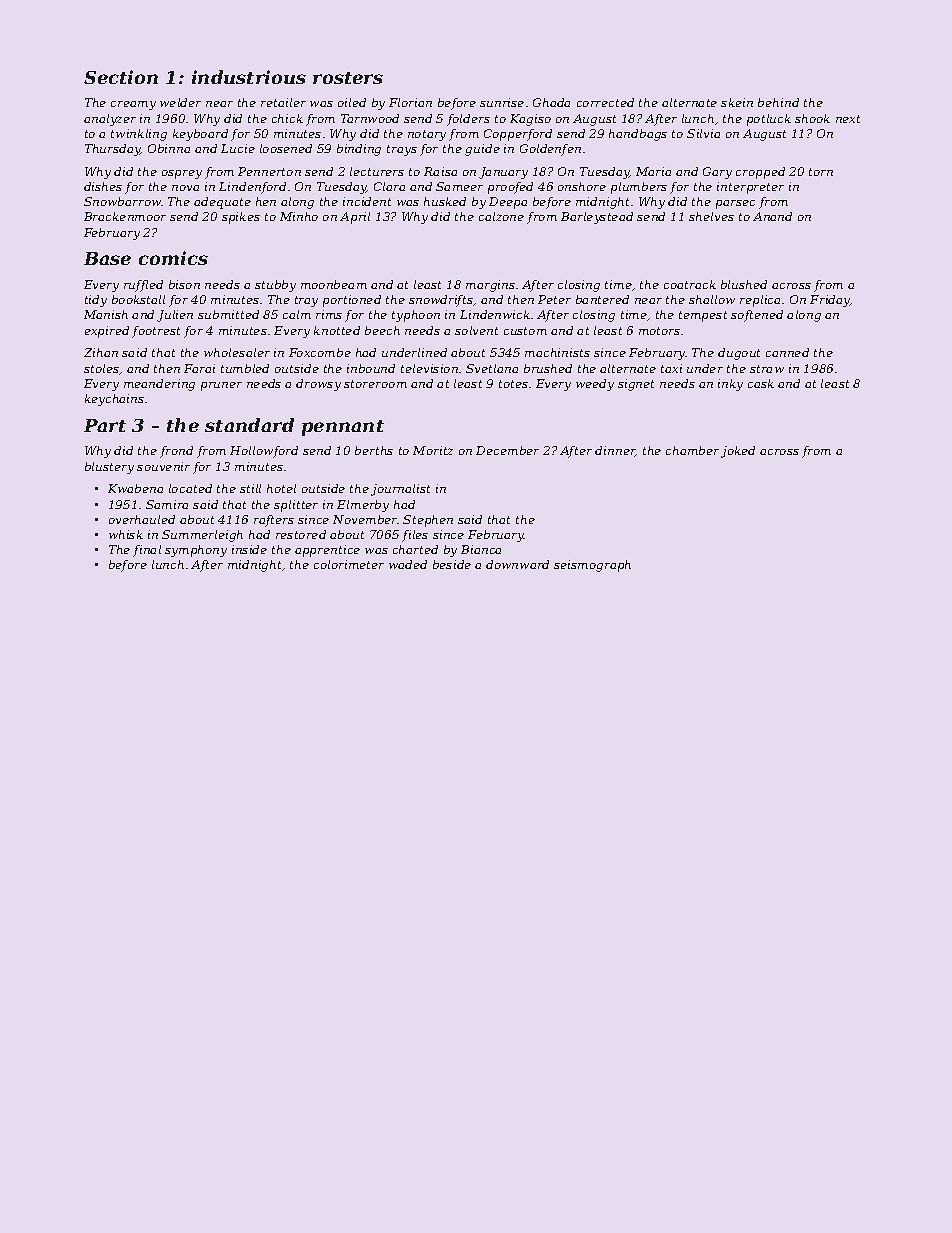 Image resolution: width=952 pixels, height=1233 pixels. What do you see at coordinates (109, 468) in the screenshot?
I see `blustery` at bounding box center [109, 468].
